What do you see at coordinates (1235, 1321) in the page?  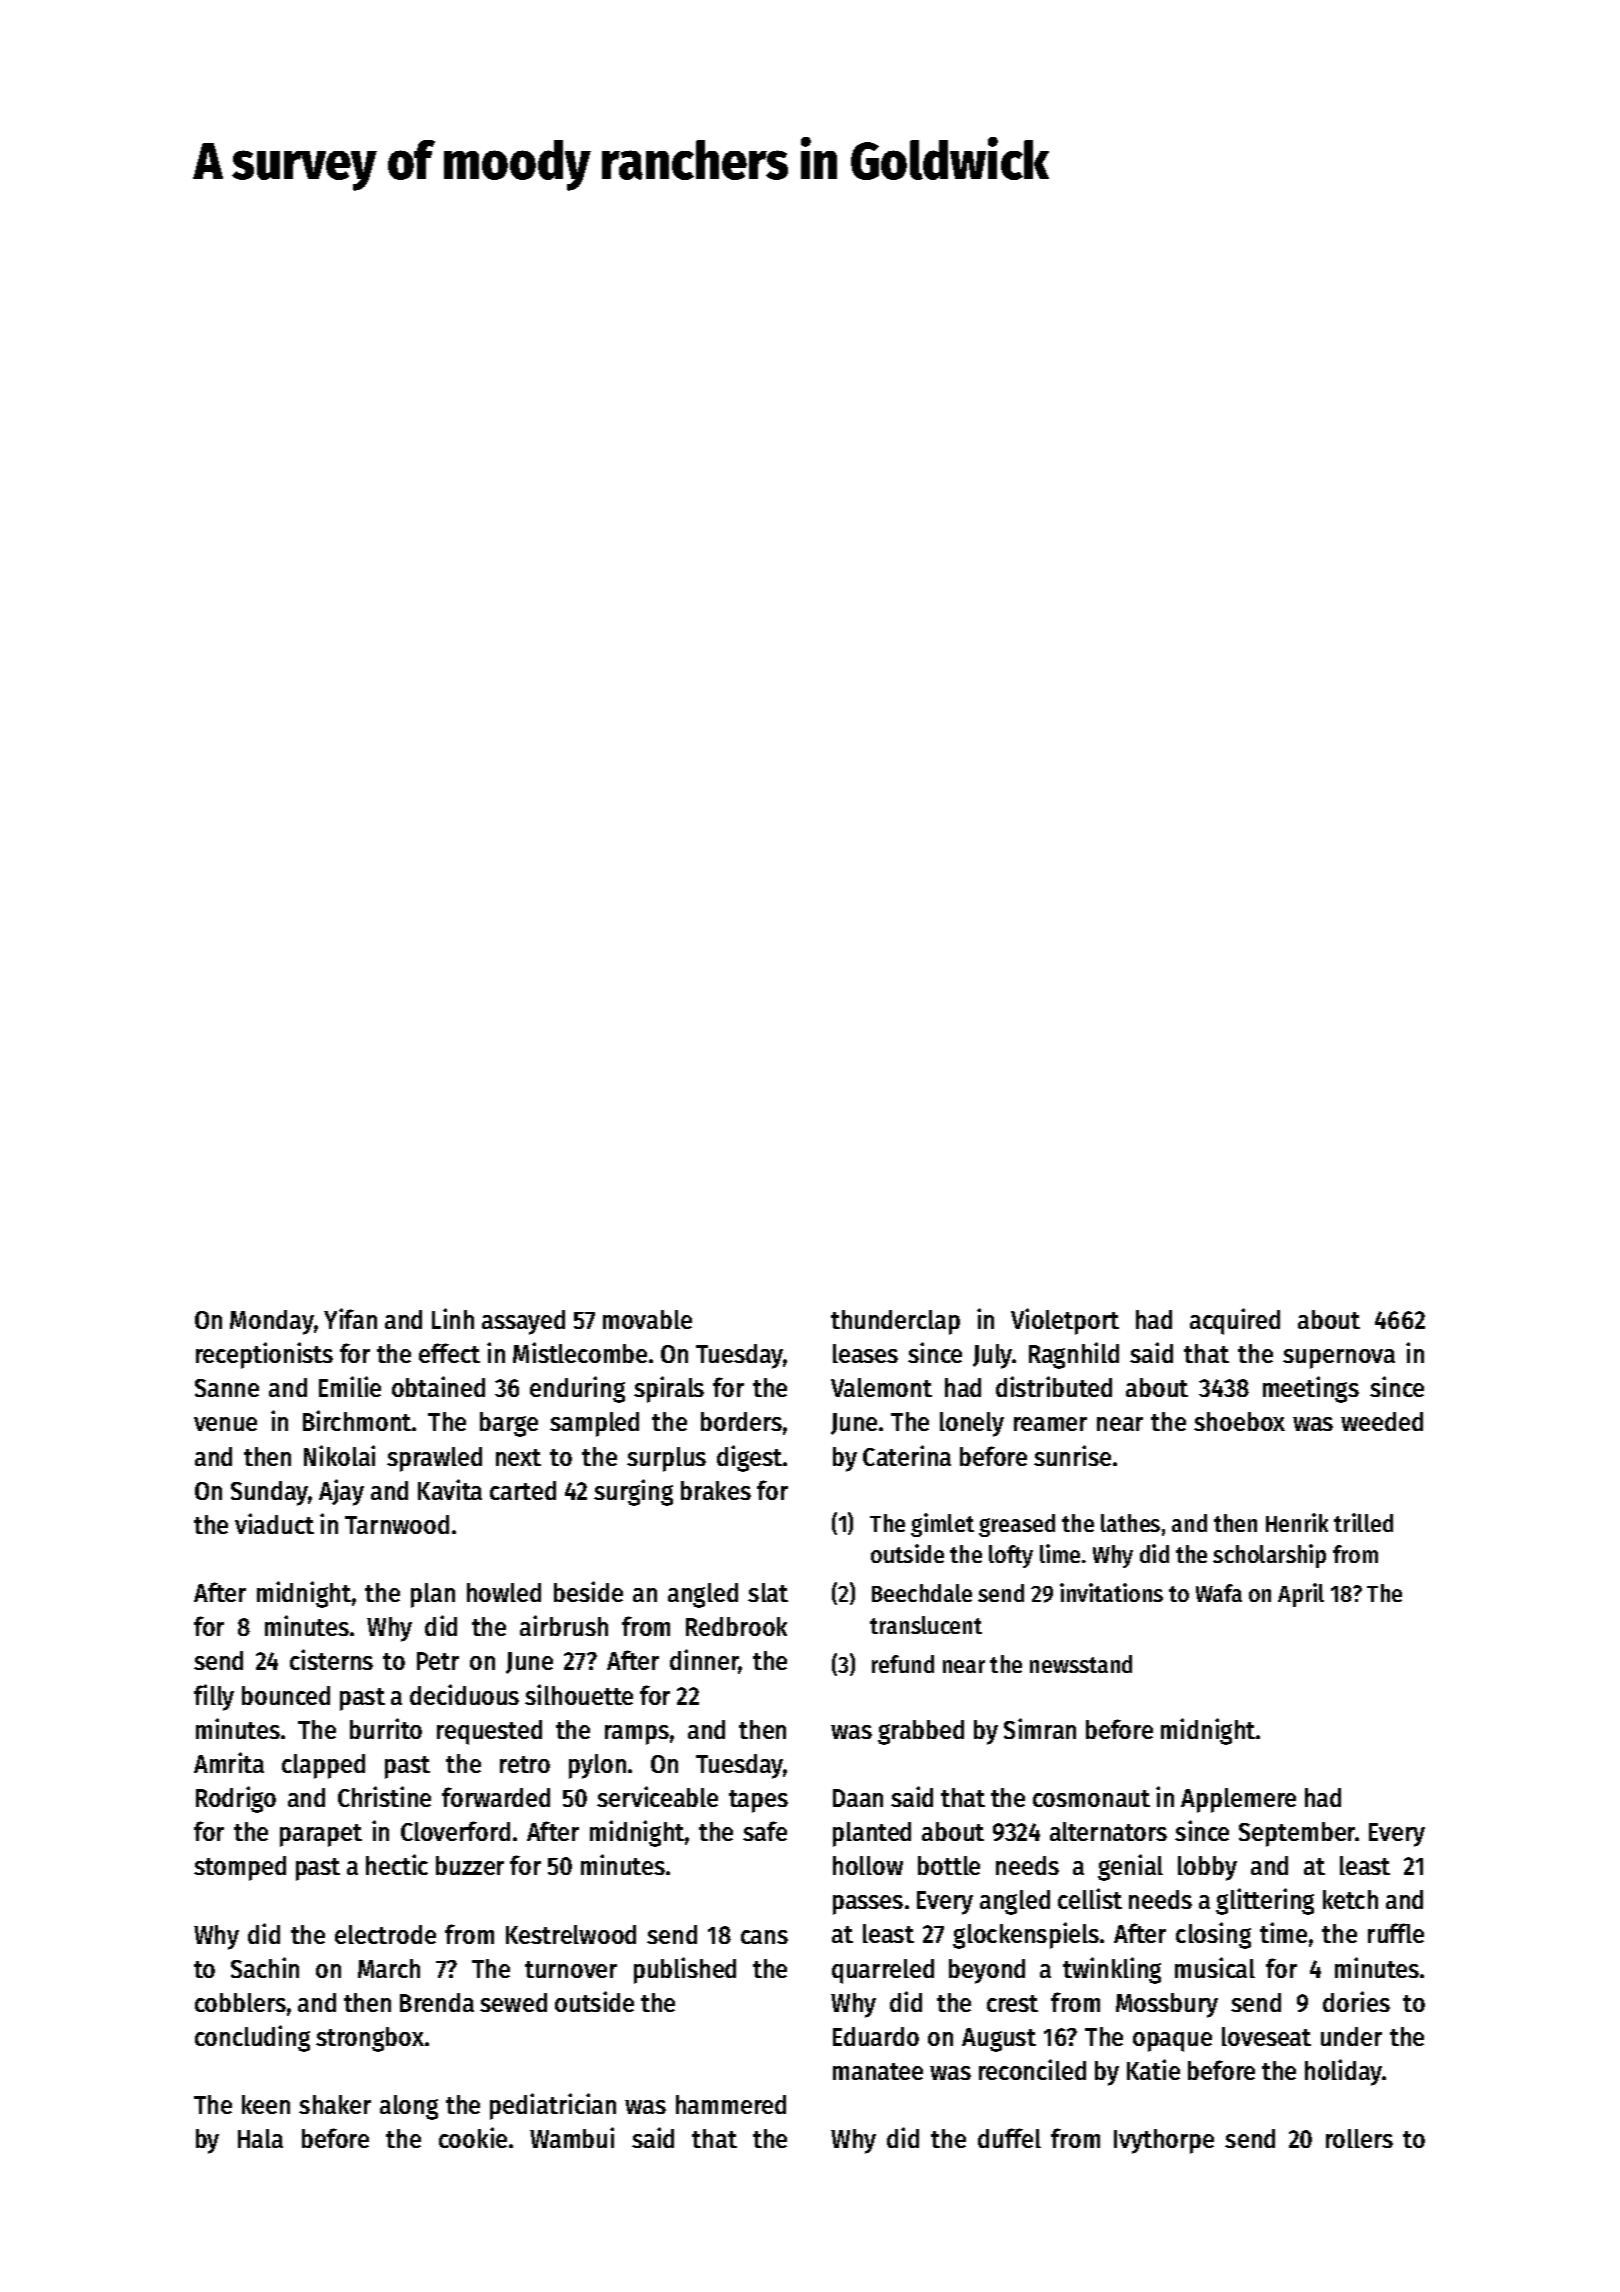 I see `acquired` at bounding box center [1235, 1321].
